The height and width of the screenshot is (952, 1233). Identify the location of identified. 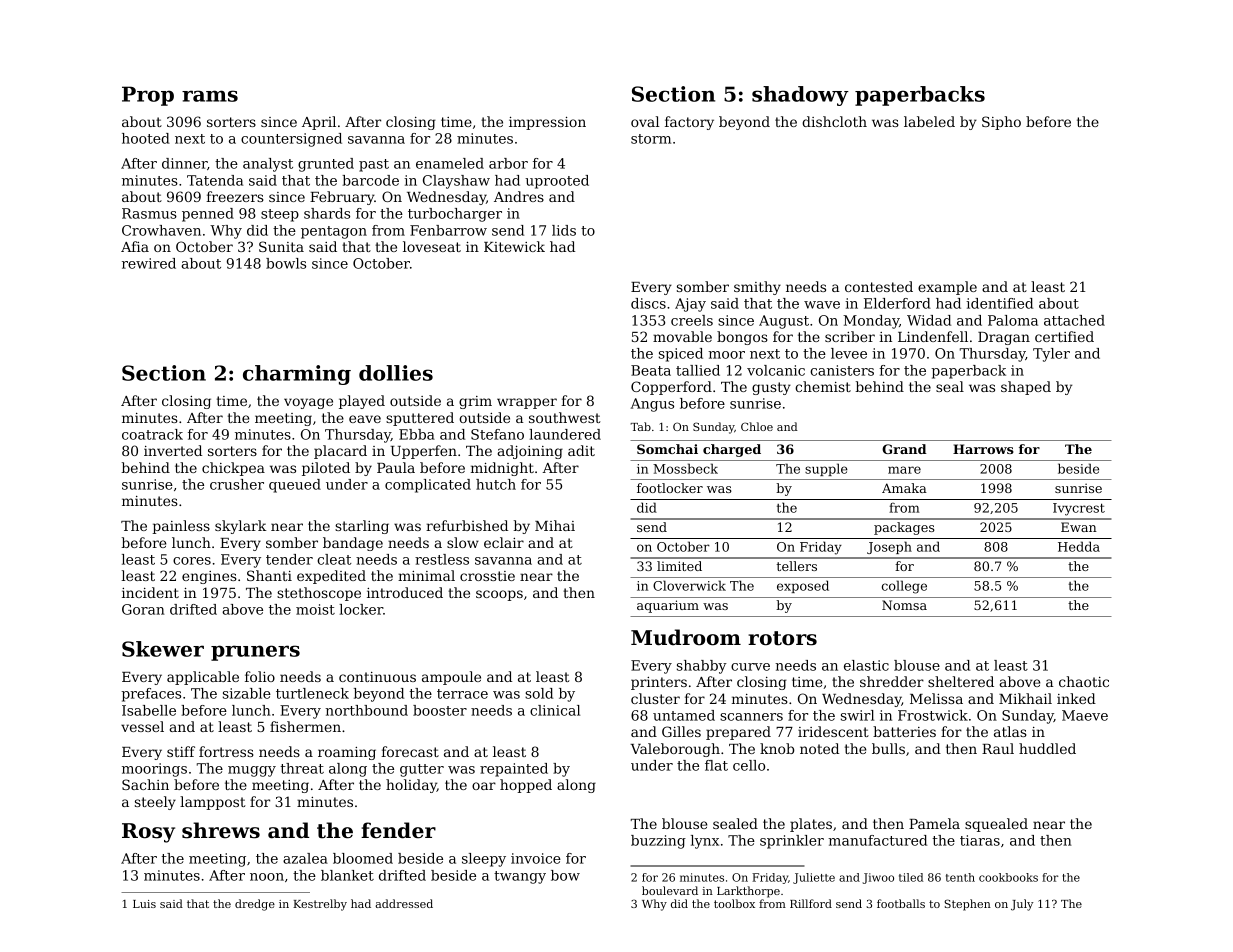
(999, 303).
